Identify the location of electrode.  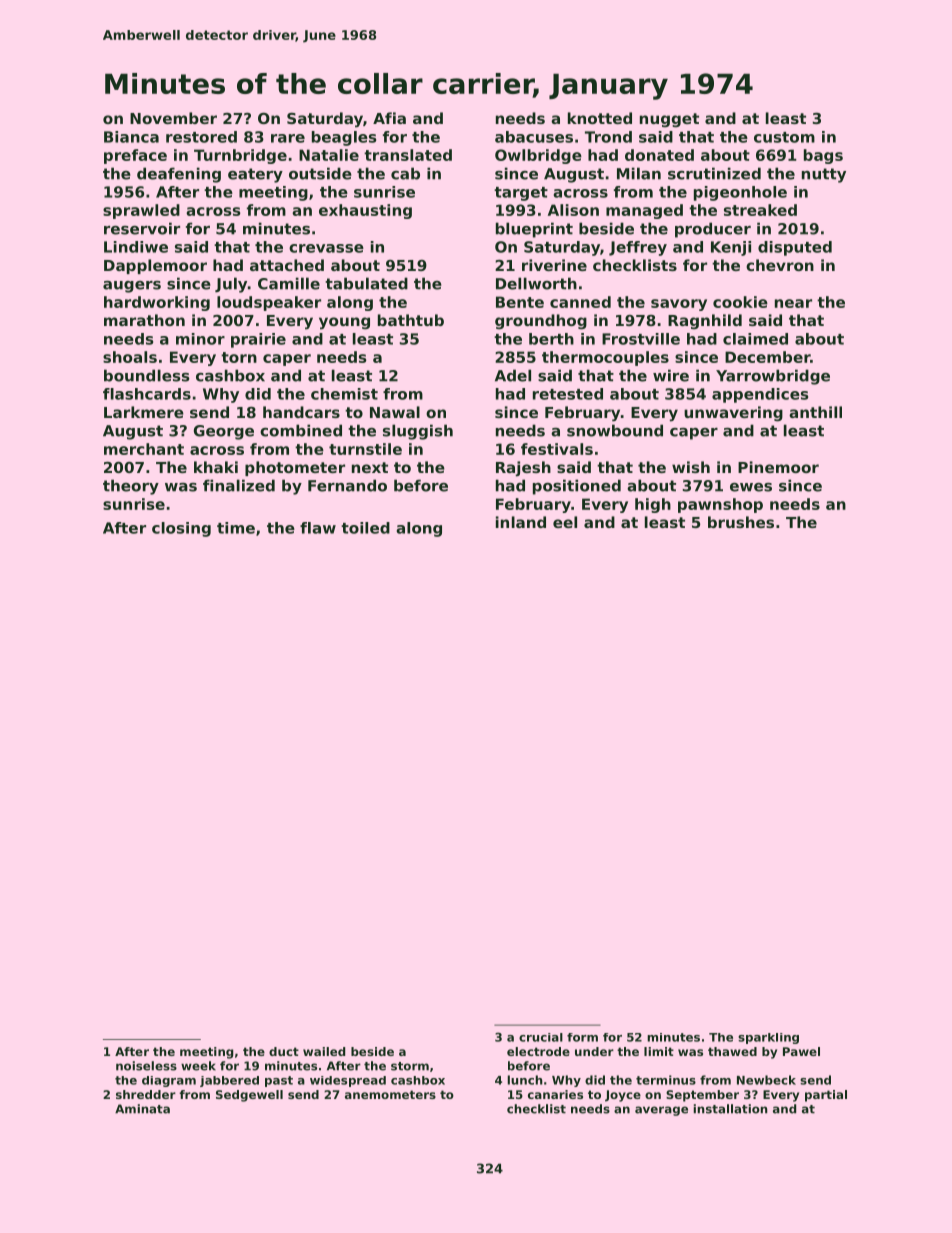
(538, 1051).
